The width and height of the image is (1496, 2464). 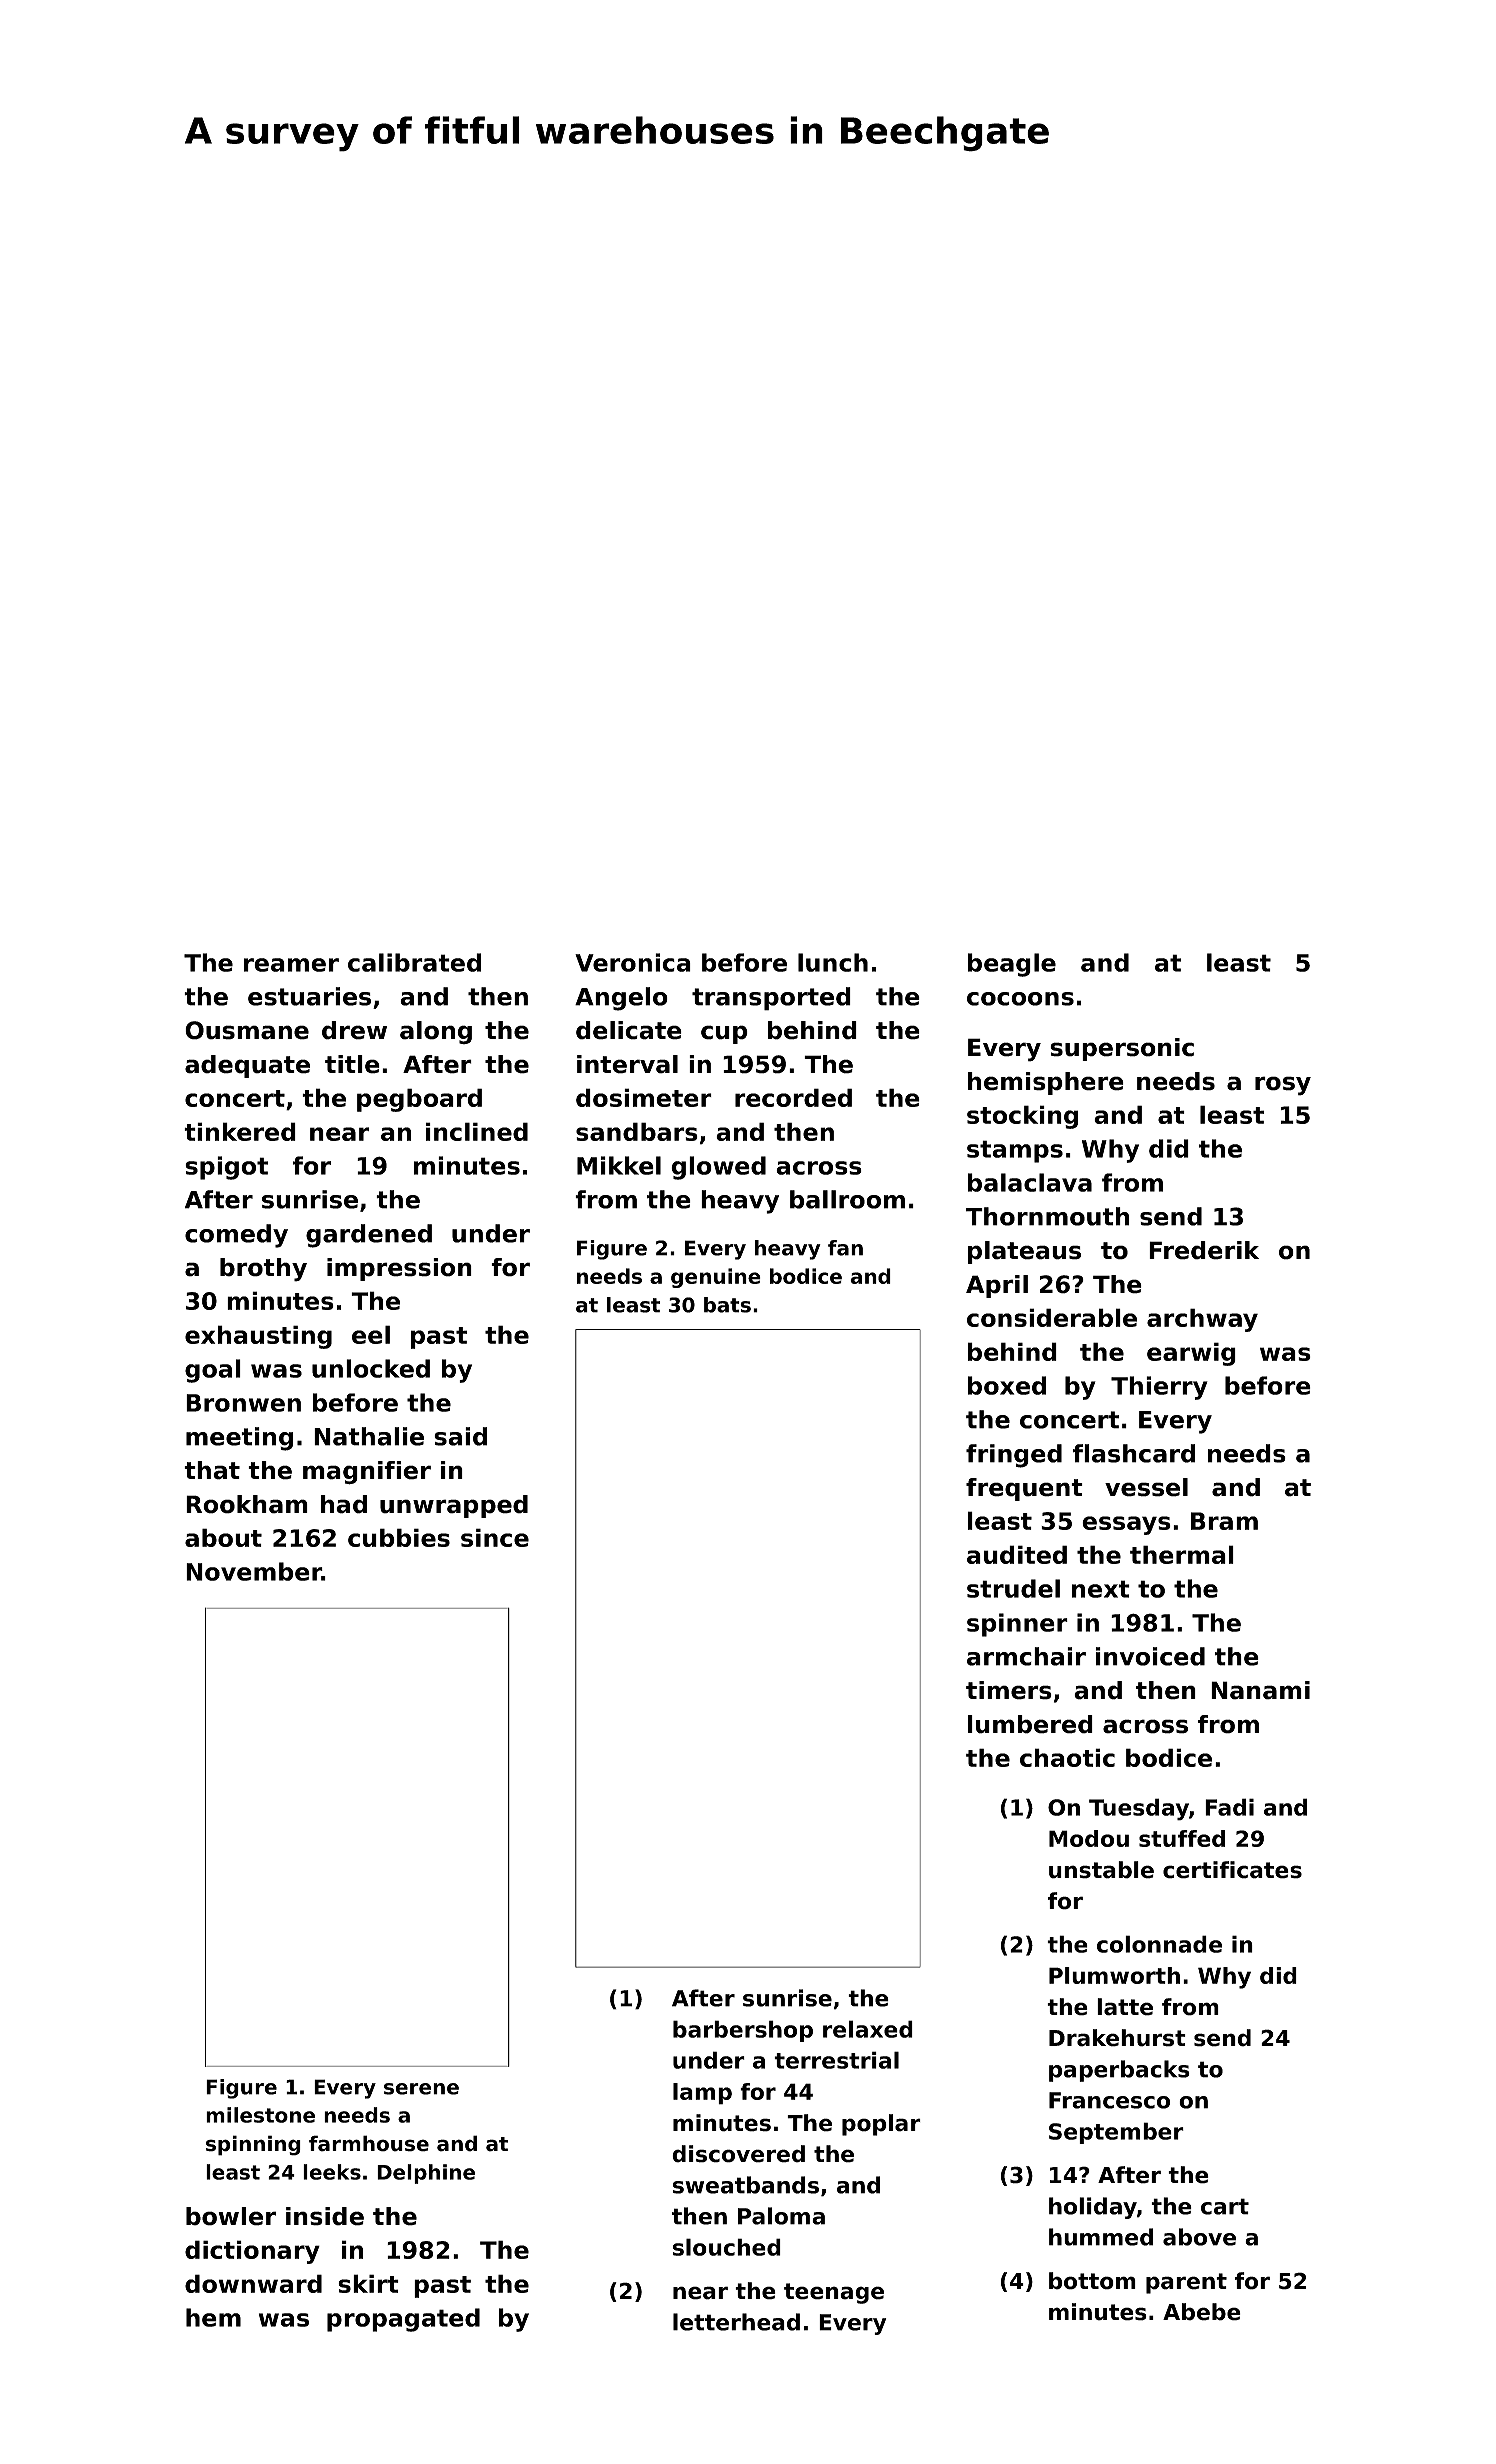 I want to click on about, so click(x=223, y=1537).
